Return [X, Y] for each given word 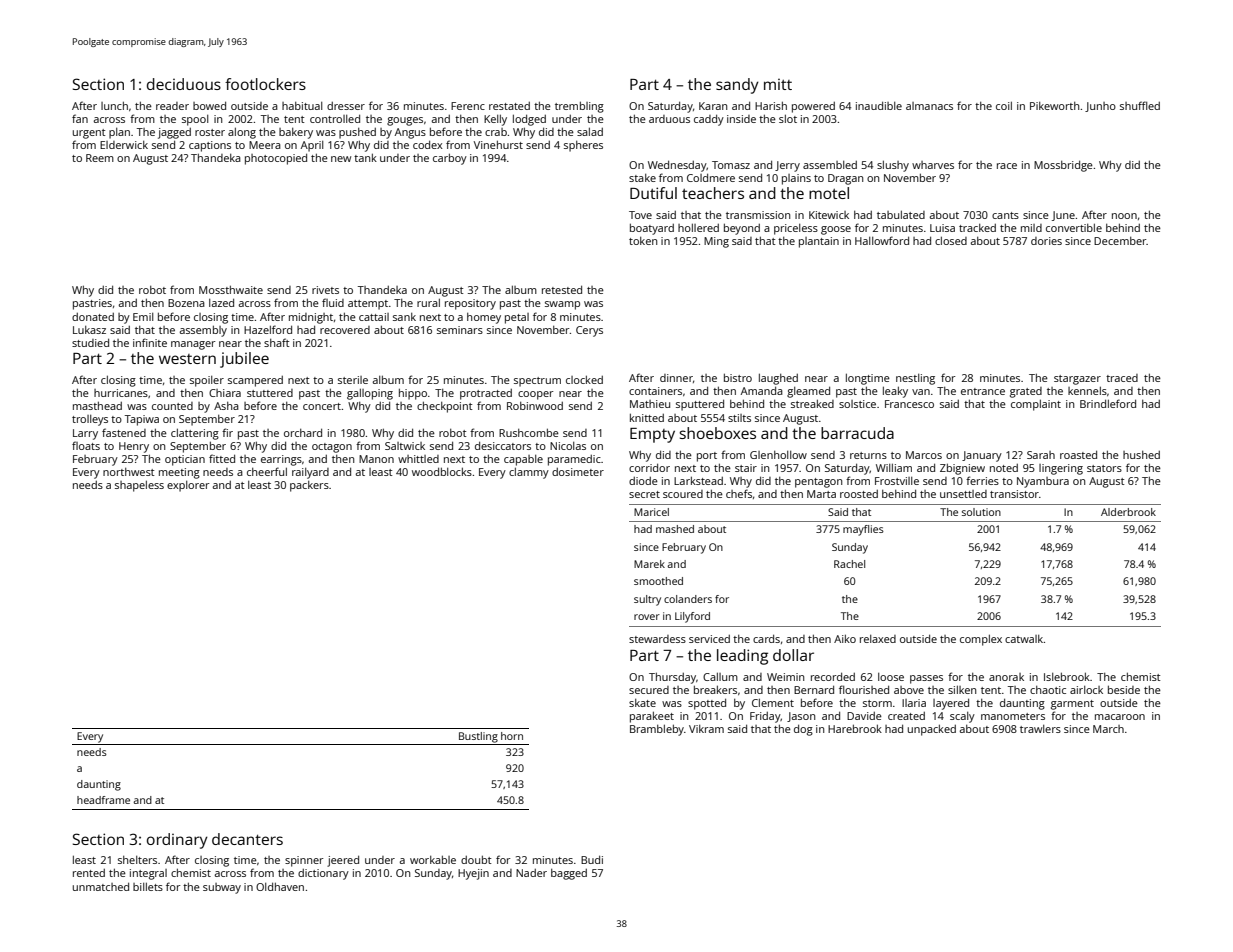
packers [309, 486]
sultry [647, 600]
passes [926, 679]
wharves [933, 165]
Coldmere [711, 177]
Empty [652, 435]
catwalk [1024, 639]
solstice [857, 404]
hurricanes [121, 393]
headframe [103, 800]
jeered [343, 861]
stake [642, 178]
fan [80, 118]
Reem [100, 158]
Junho [1100, 107]
